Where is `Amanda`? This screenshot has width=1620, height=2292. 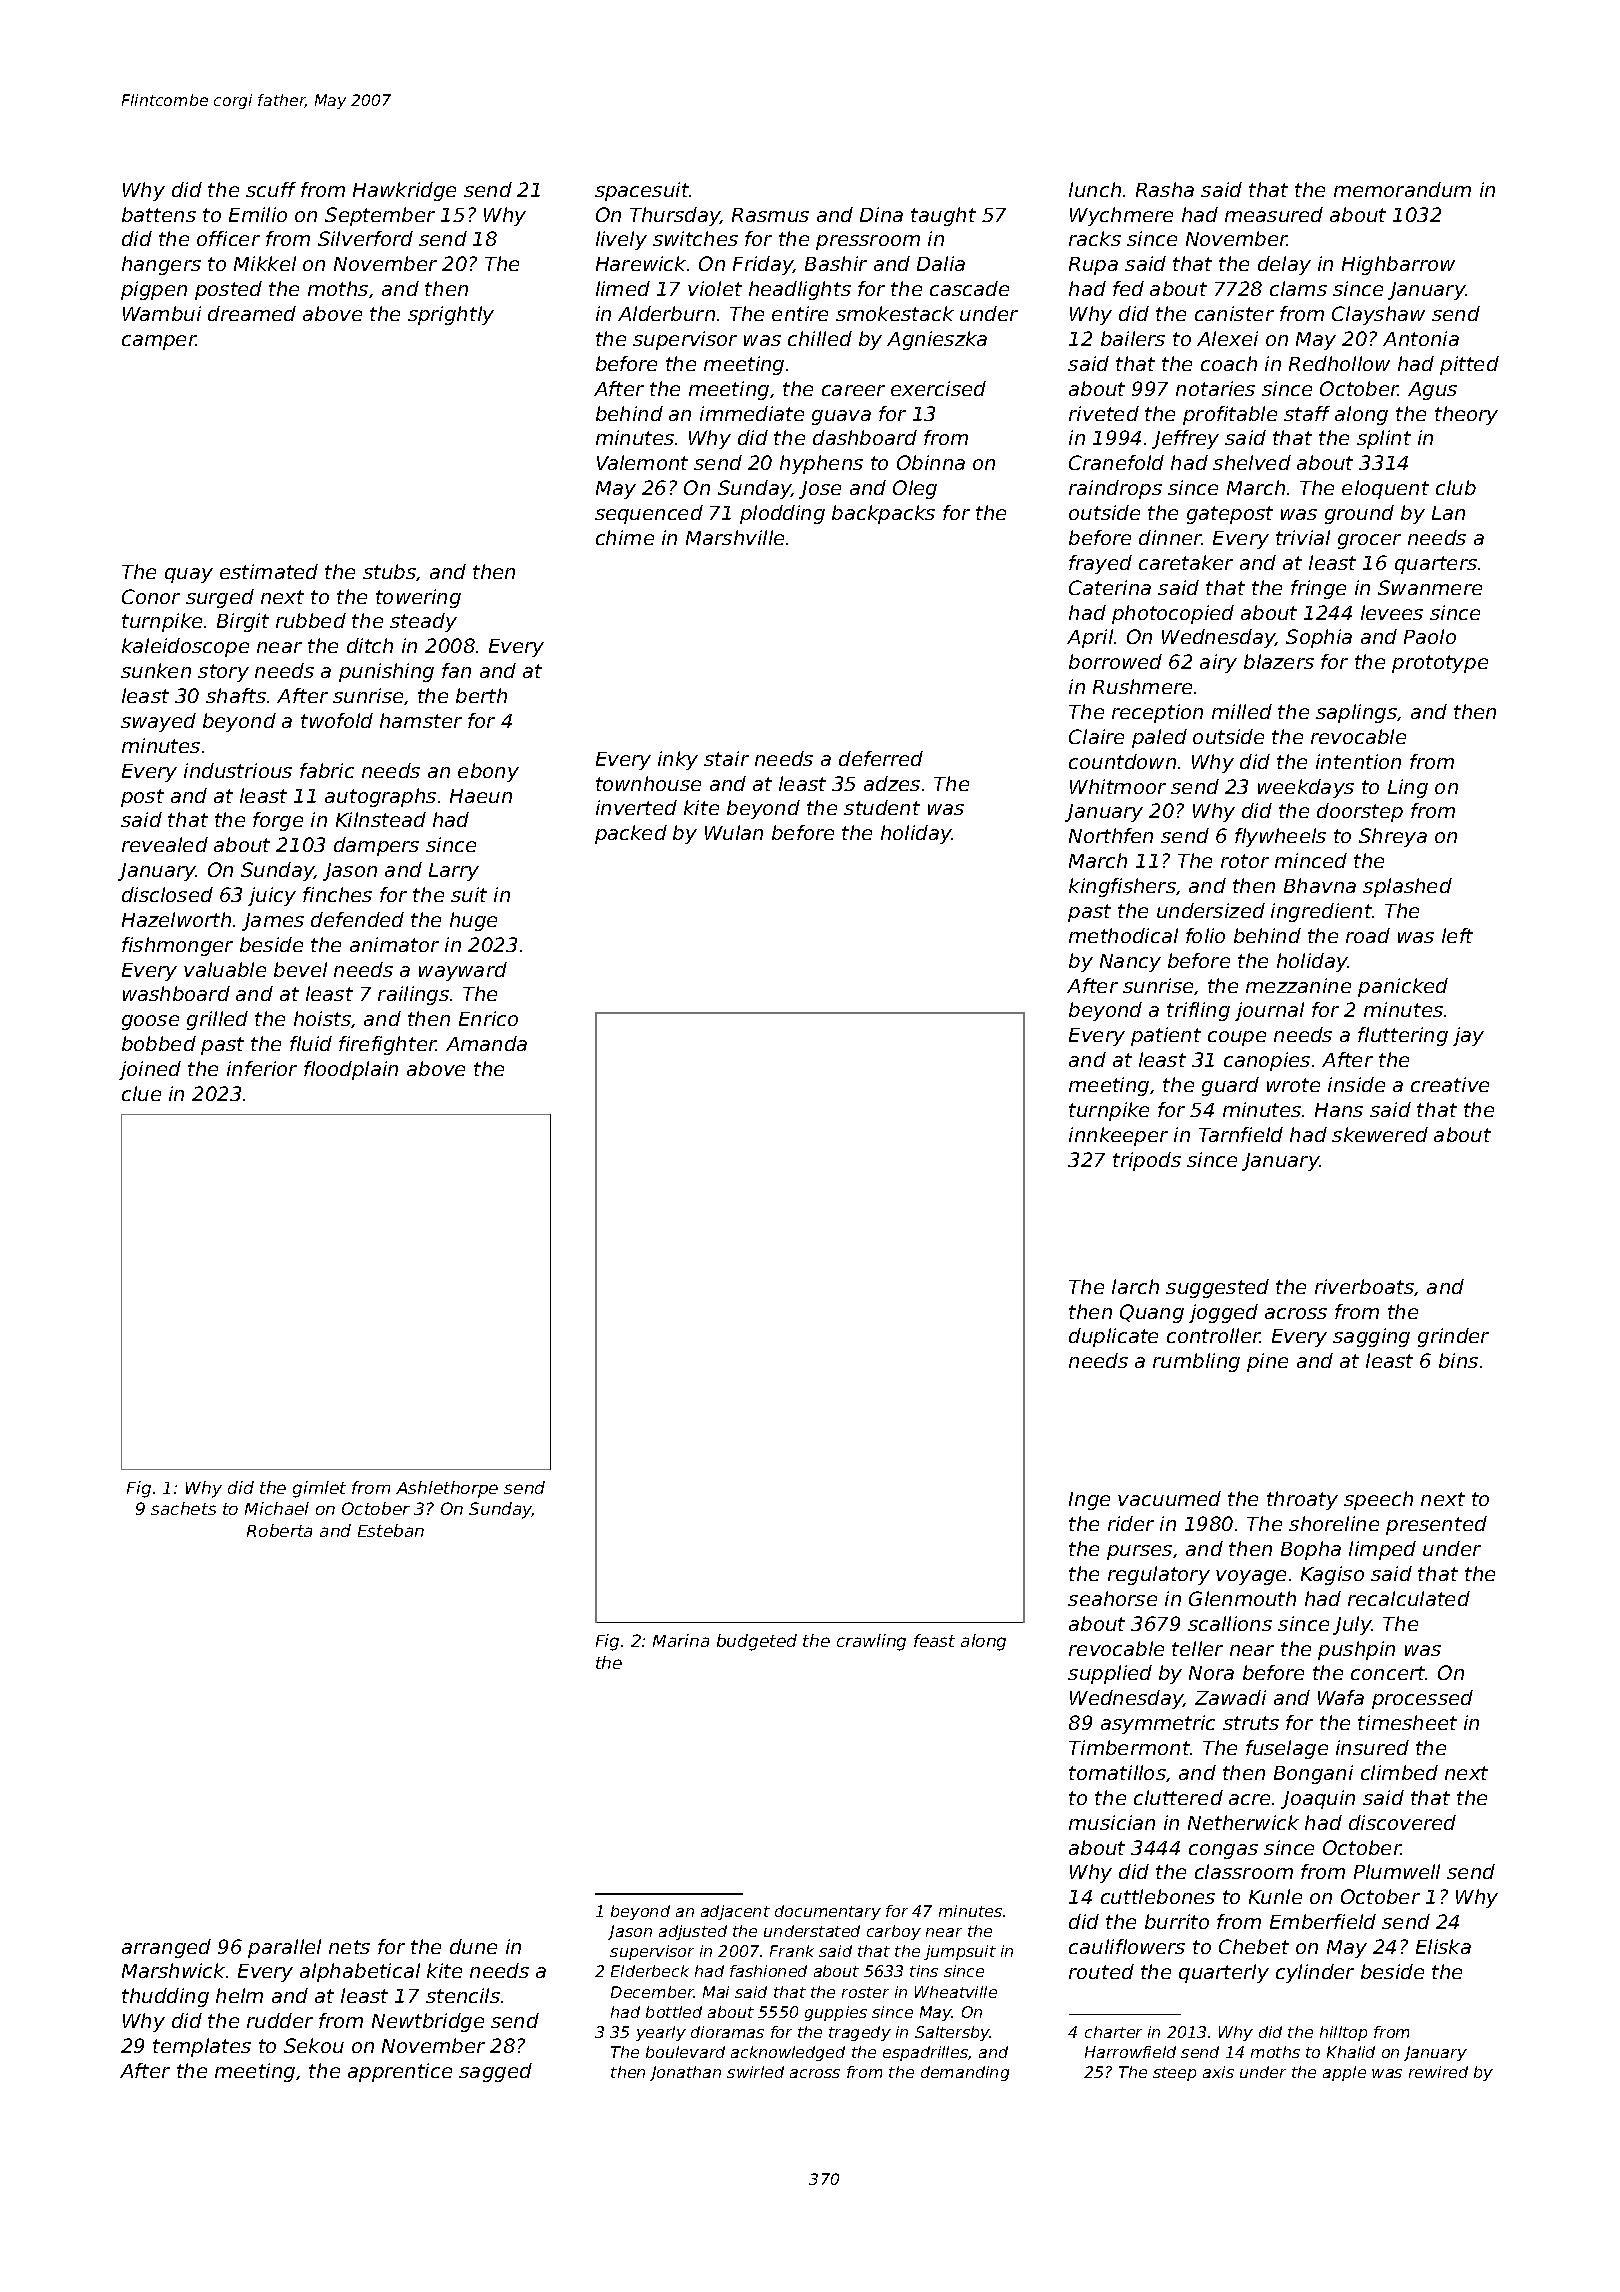
Amanda is located at coordinates (486, 1043).
